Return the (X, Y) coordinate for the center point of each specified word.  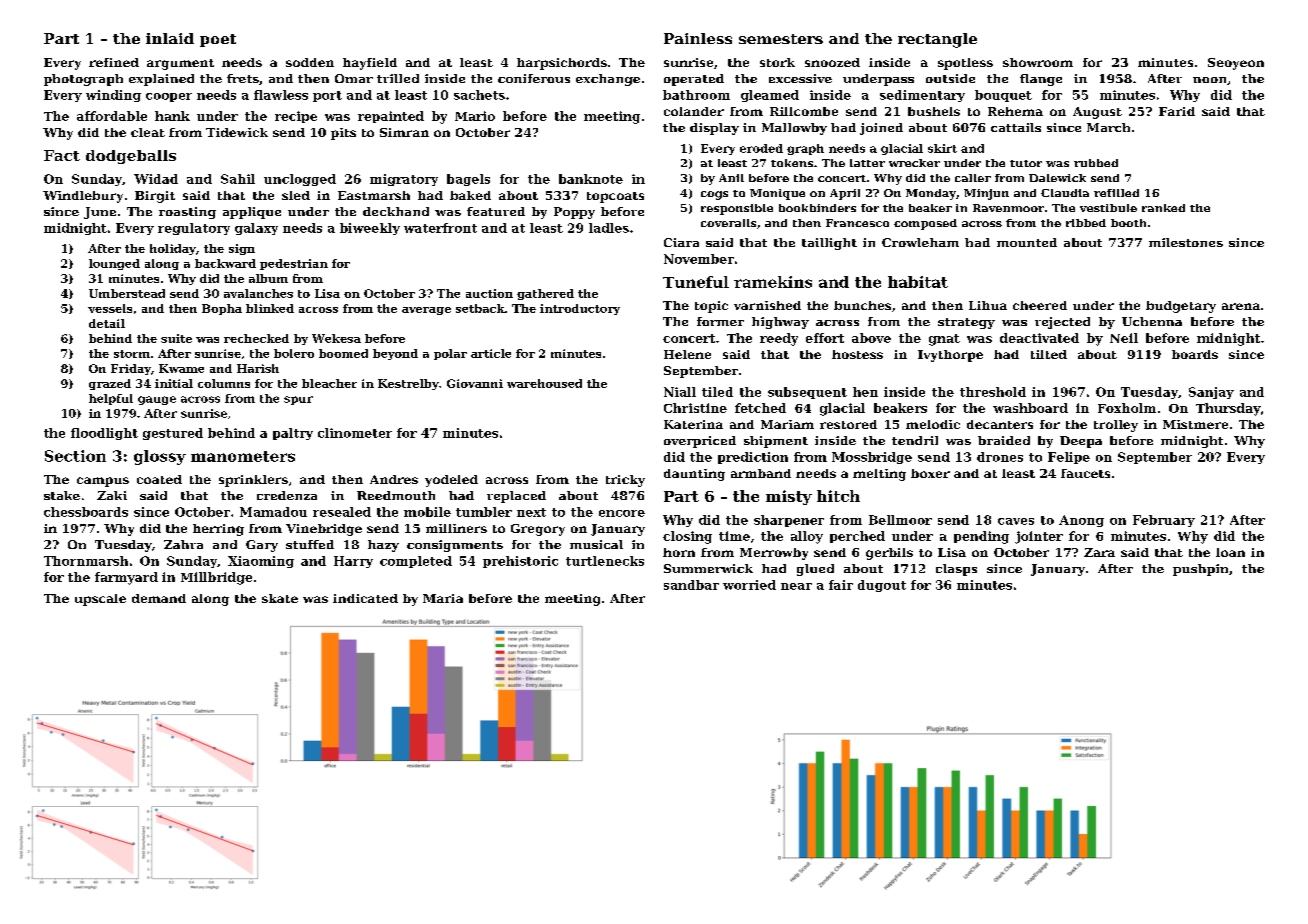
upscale (100, 600)
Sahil (238, 179)
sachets (479, 95)
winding (113, 96)
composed (925, 224)
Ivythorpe (950, 356)
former (720, 321)
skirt (942, 148)
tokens (792, 163)
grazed (110, 384)
